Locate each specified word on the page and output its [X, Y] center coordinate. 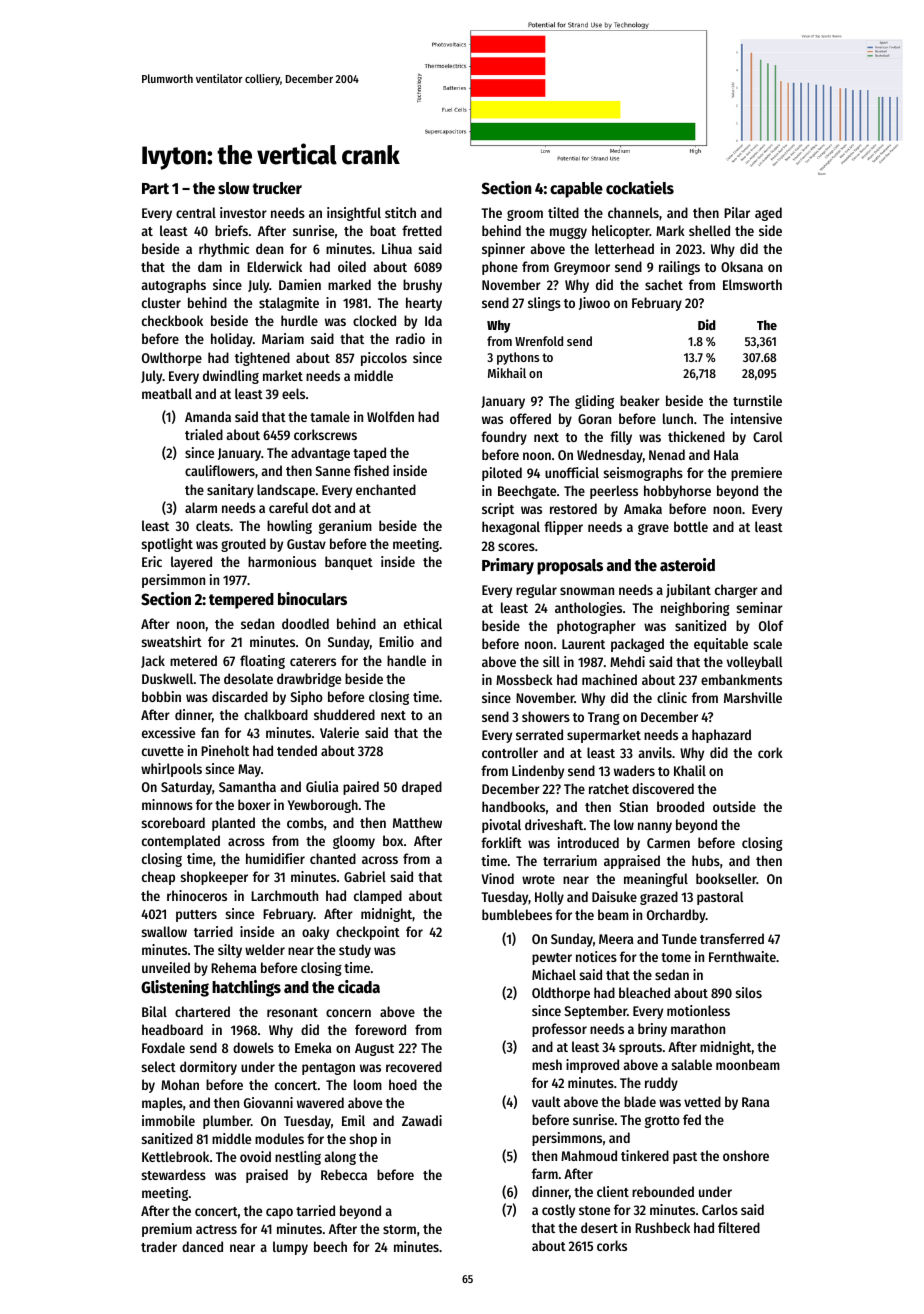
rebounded [663, 1191]
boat [383, 230]
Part [155, 188]
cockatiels [640, 188]
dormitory [208, 1068]
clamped [378, 897]
